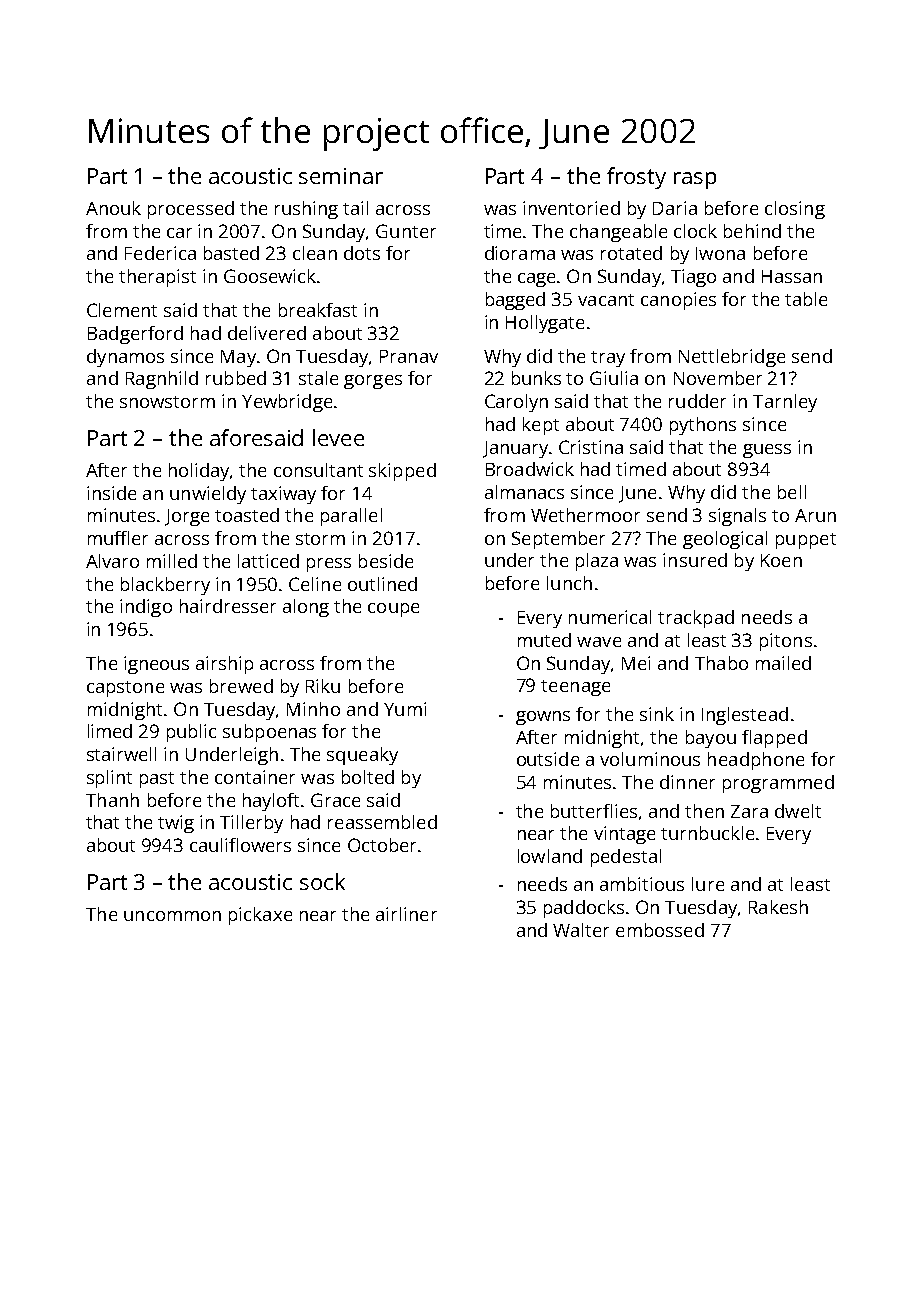  I want to click on delivered, so click(267, 333).
